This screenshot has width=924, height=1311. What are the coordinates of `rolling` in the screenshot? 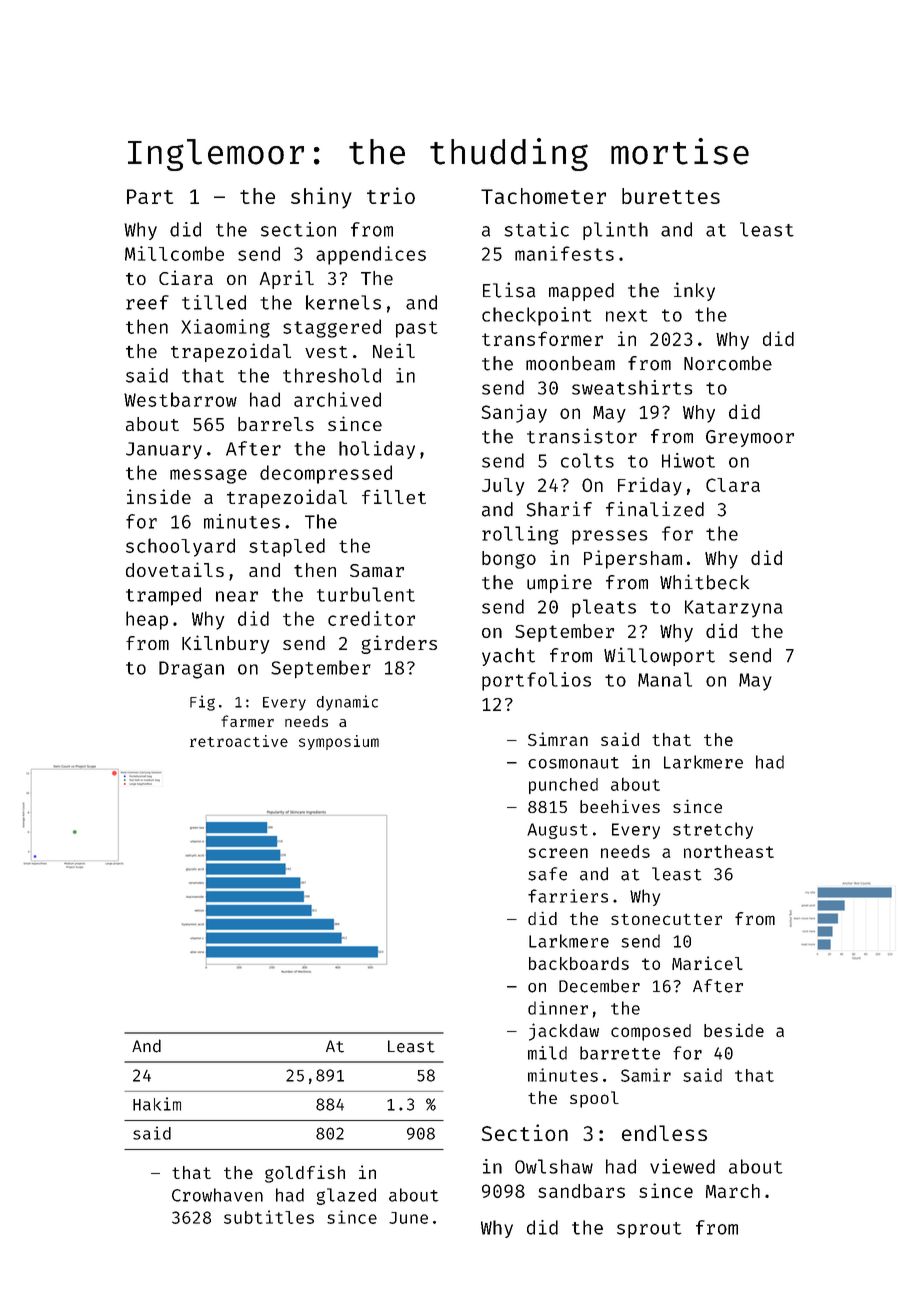 It's located at (520, 535).
